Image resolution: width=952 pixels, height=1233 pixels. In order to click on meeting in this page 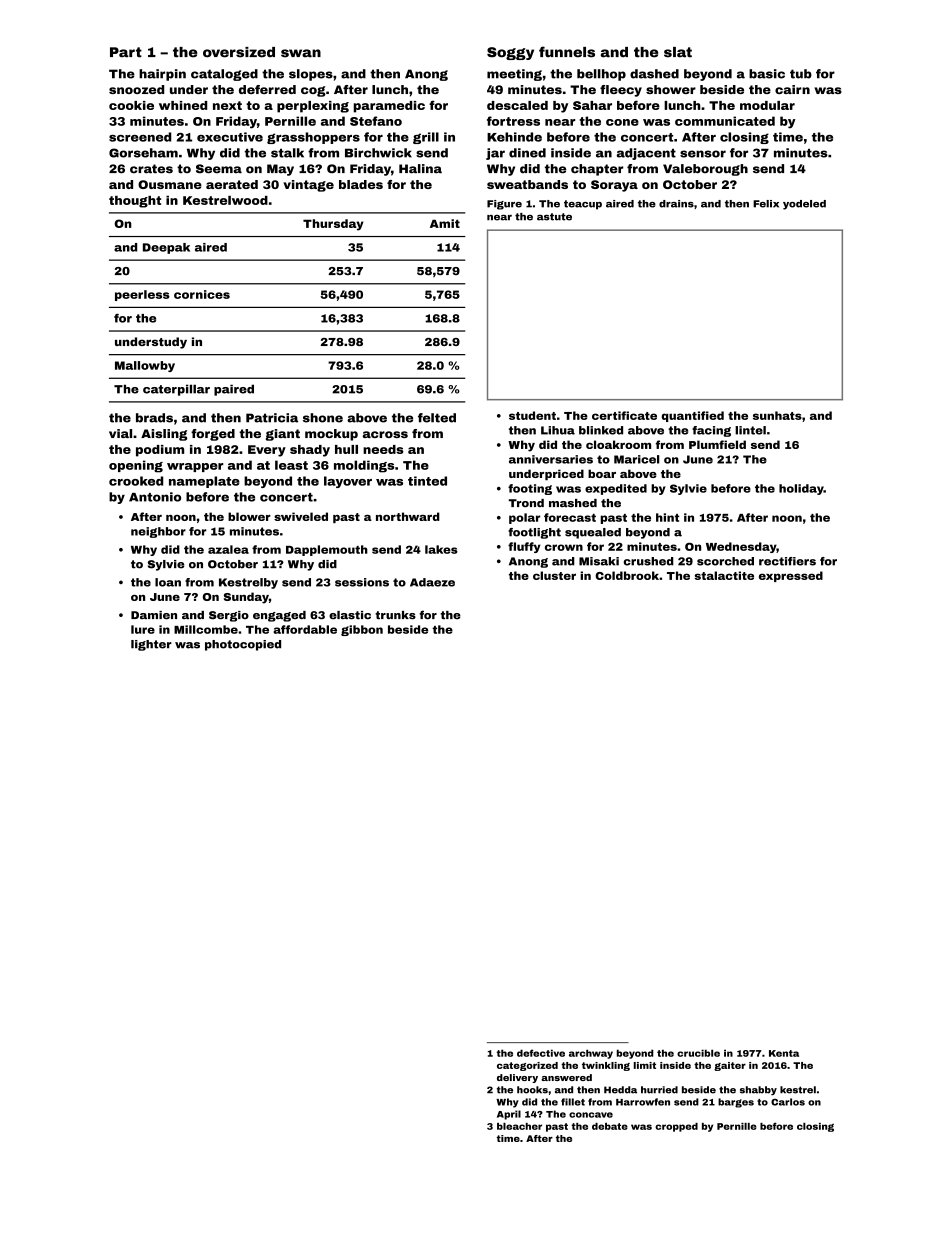, I will do `click(514, 75)`.
